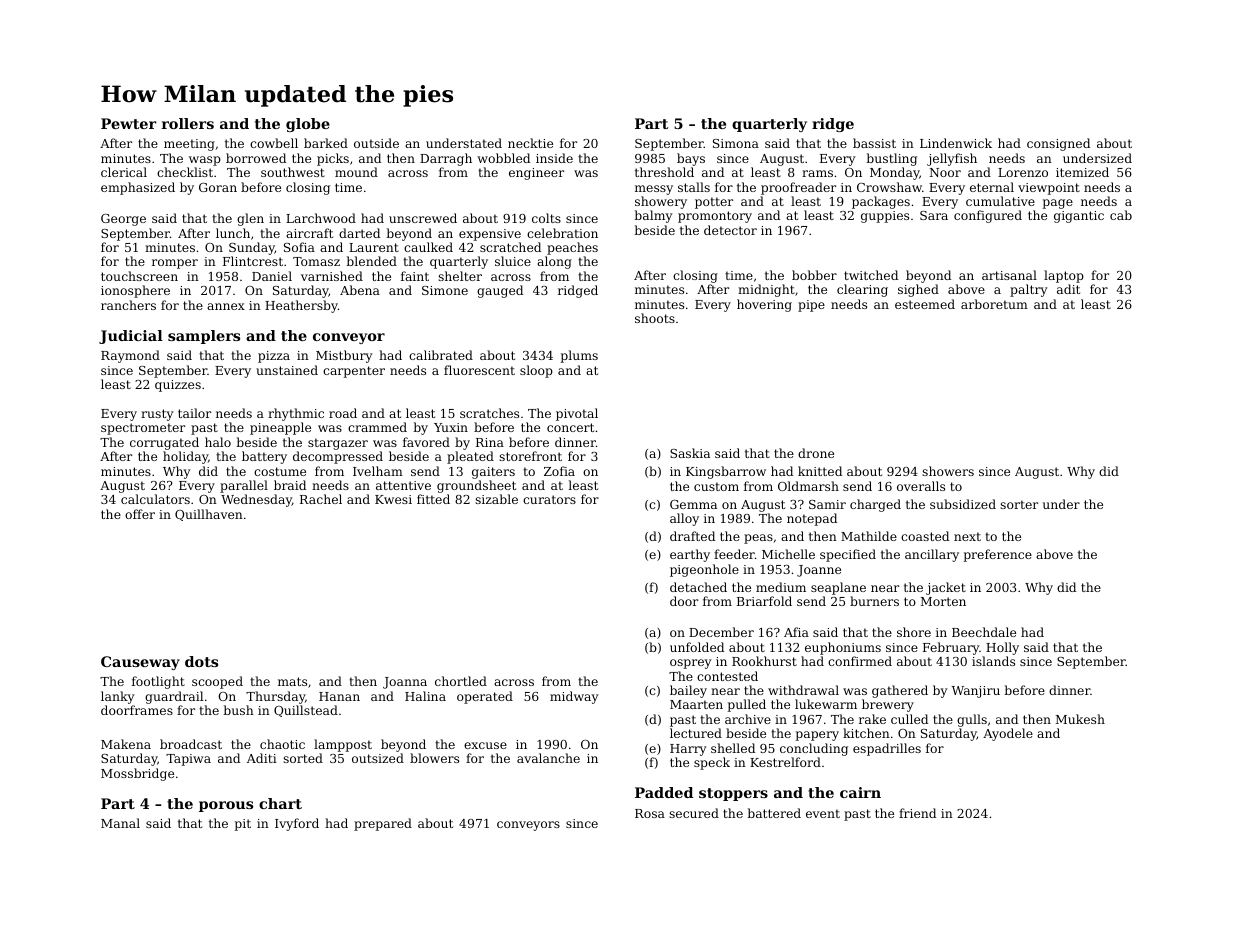 The height and width of the image is (952, 1233). What do you see at coordinates (948, 471) in the image?
I see `showers` at bounding box center [948, 471].
